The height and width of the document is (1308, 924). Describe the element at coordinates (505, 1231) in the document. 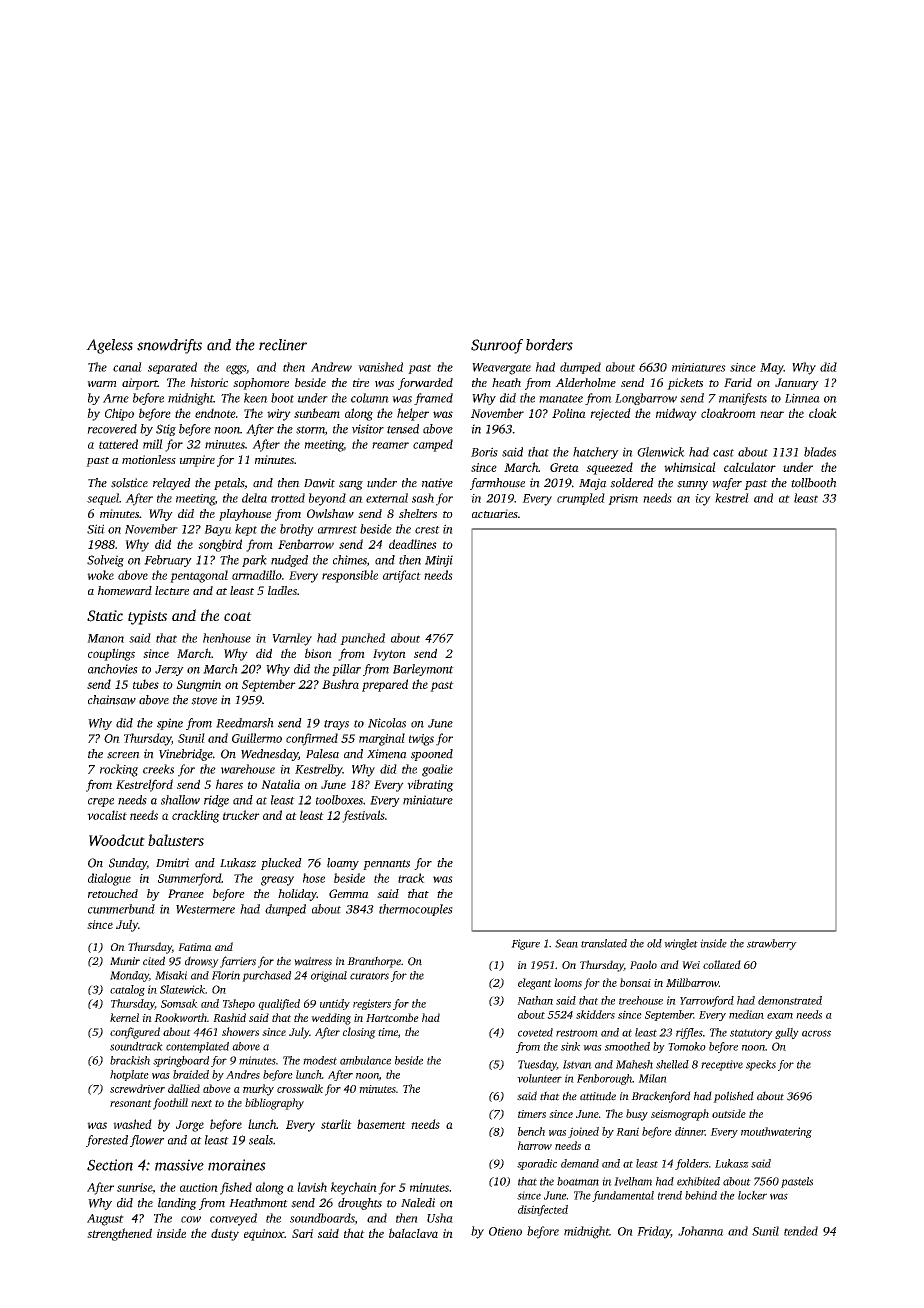

I see `Otieno` at that location.
